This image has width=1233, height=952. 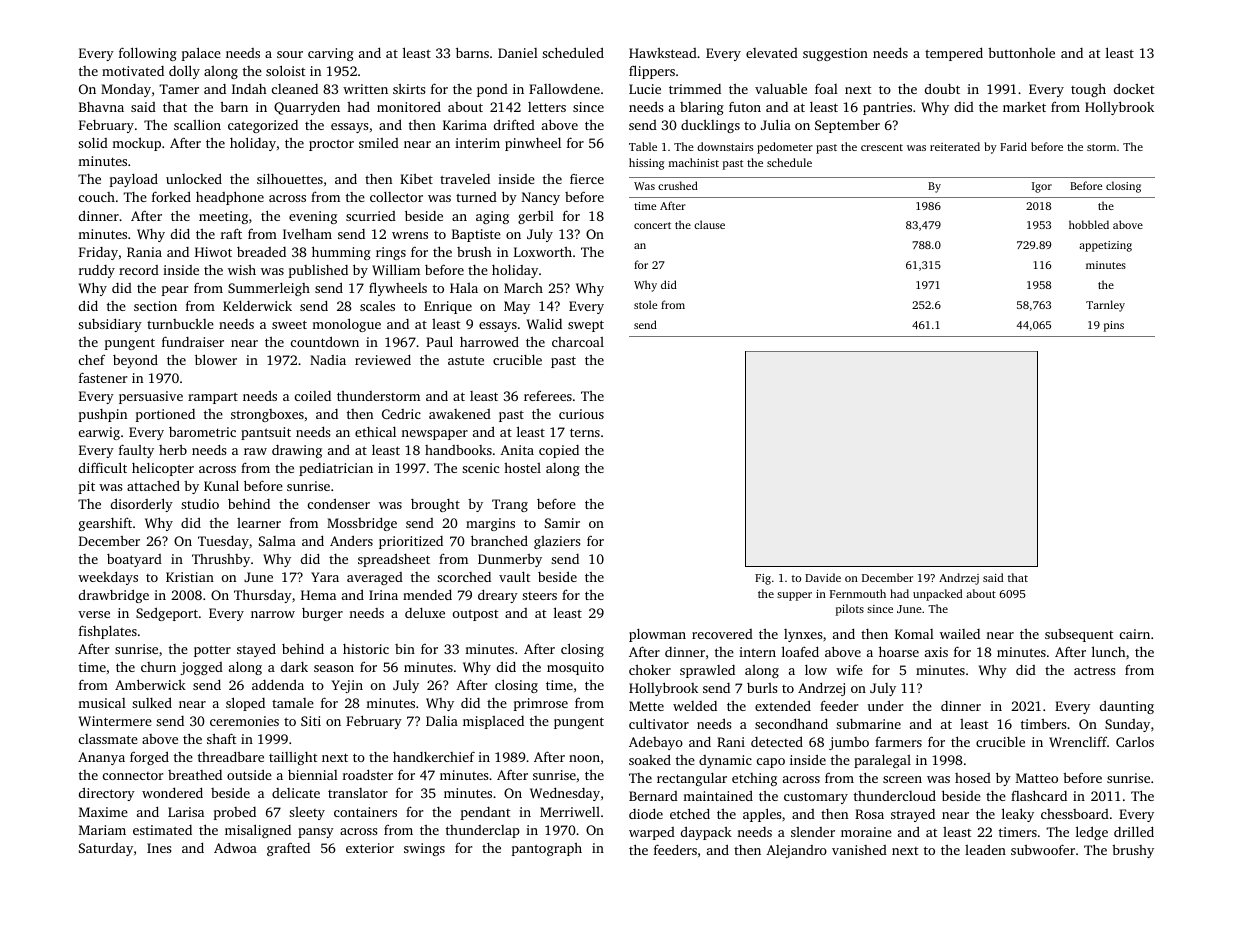 I want to click on probed, so click(x=235, y=813).
